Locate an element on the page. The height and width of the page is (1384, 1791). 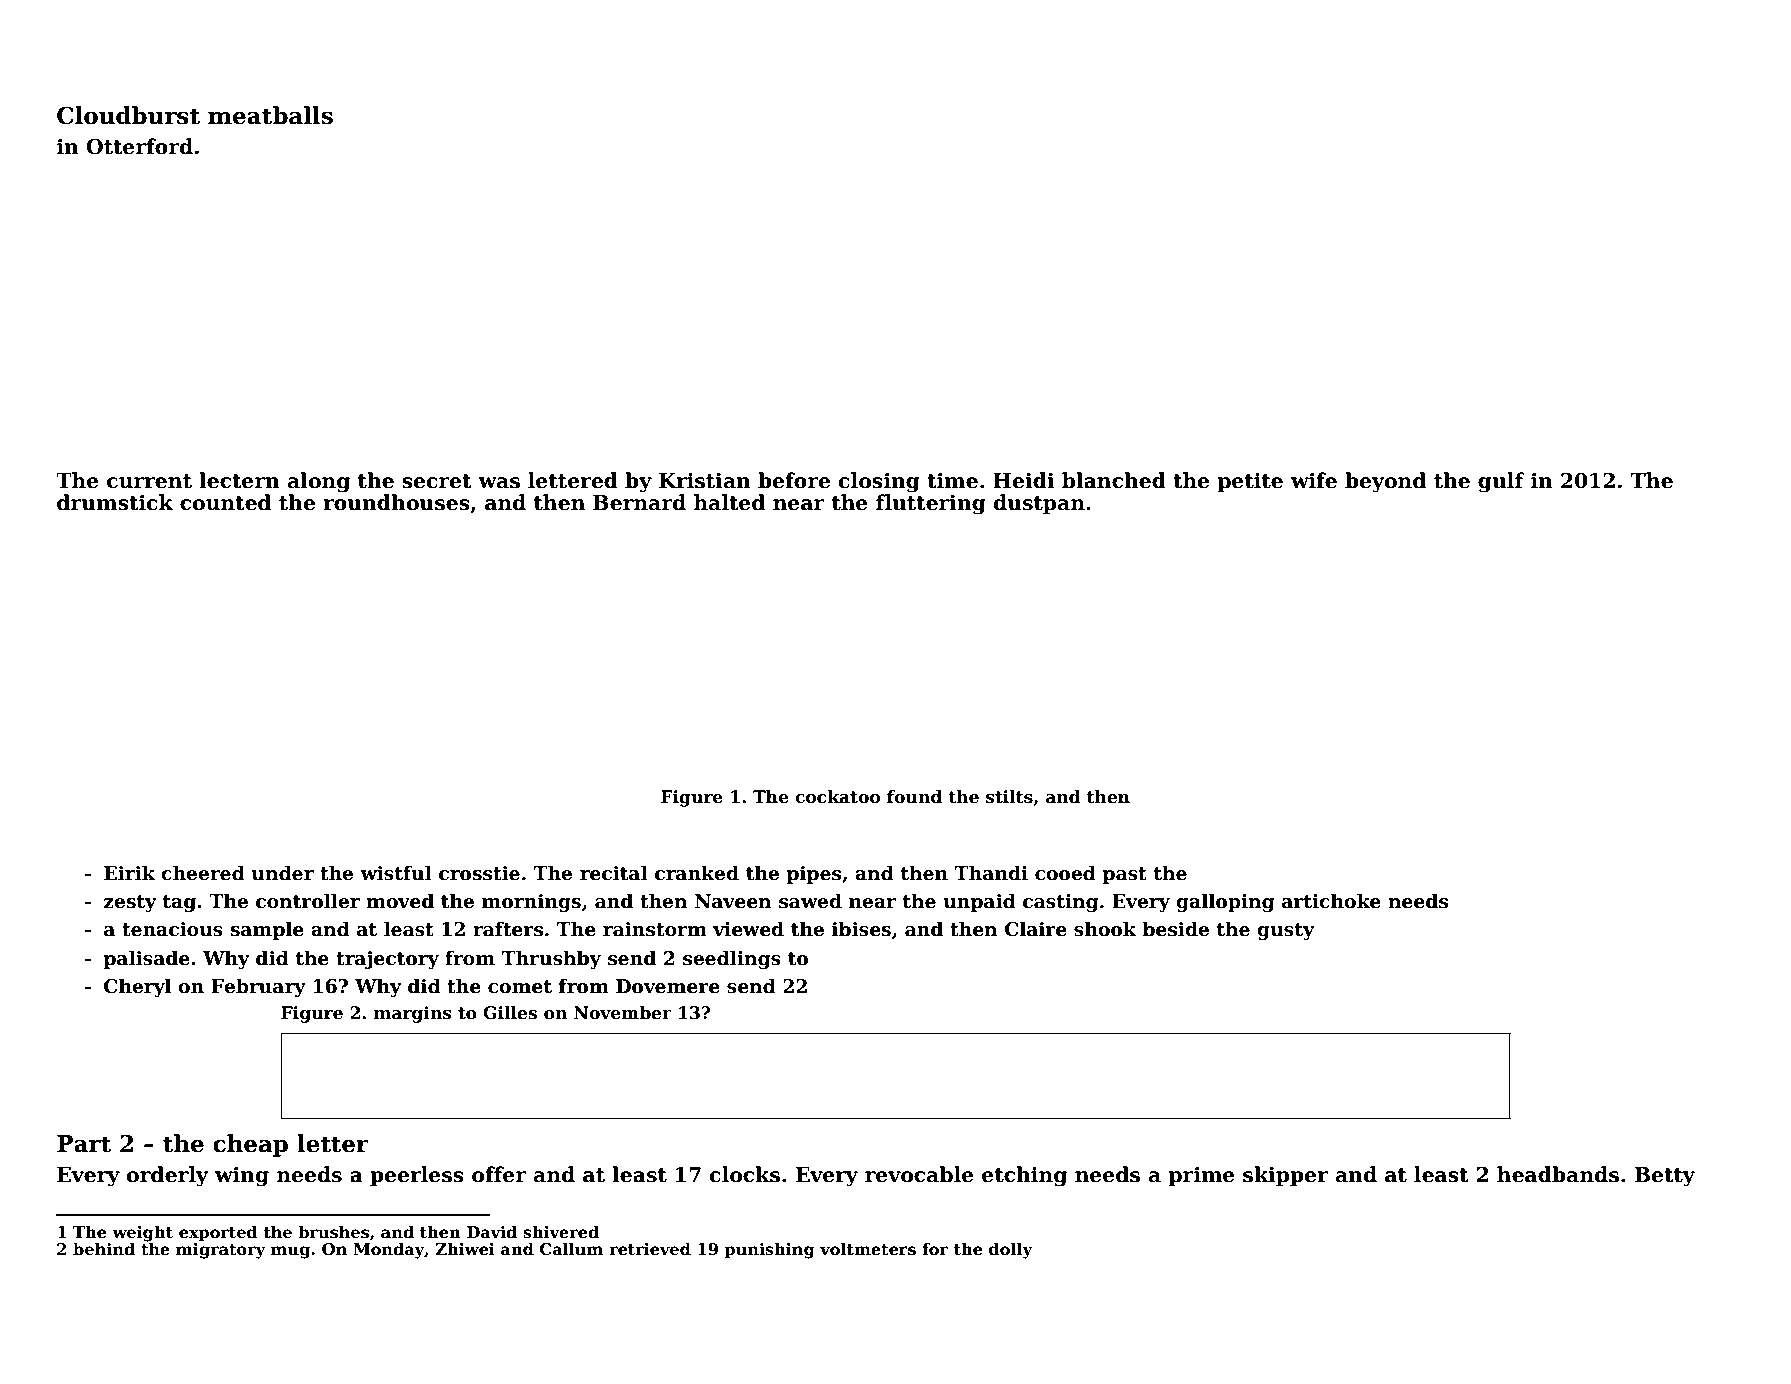
Heidi is located at coordinates (1024, 480).
